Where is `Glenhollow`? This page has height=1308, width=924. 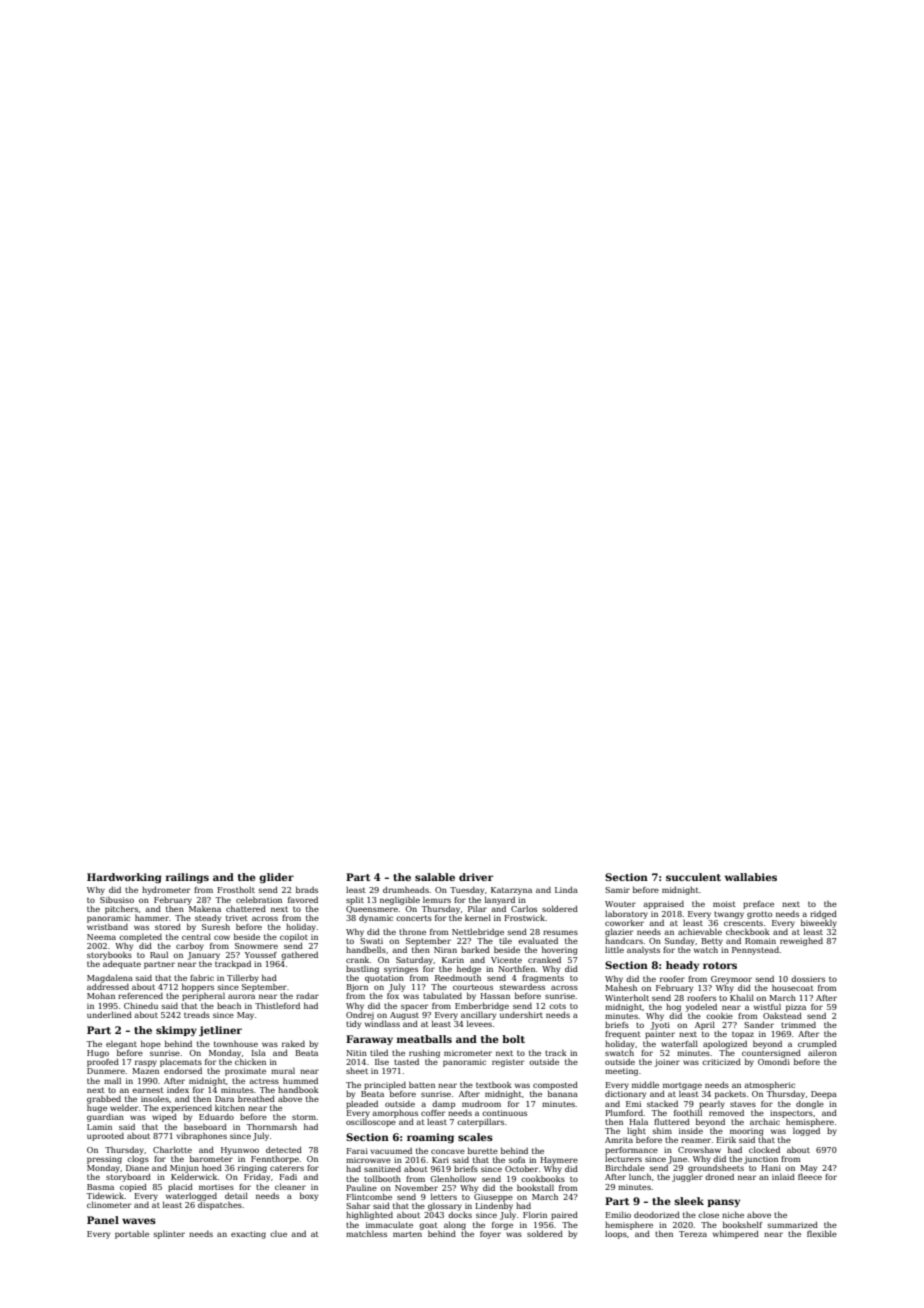 Glenhollow is located at coordinates (453, 1178).
